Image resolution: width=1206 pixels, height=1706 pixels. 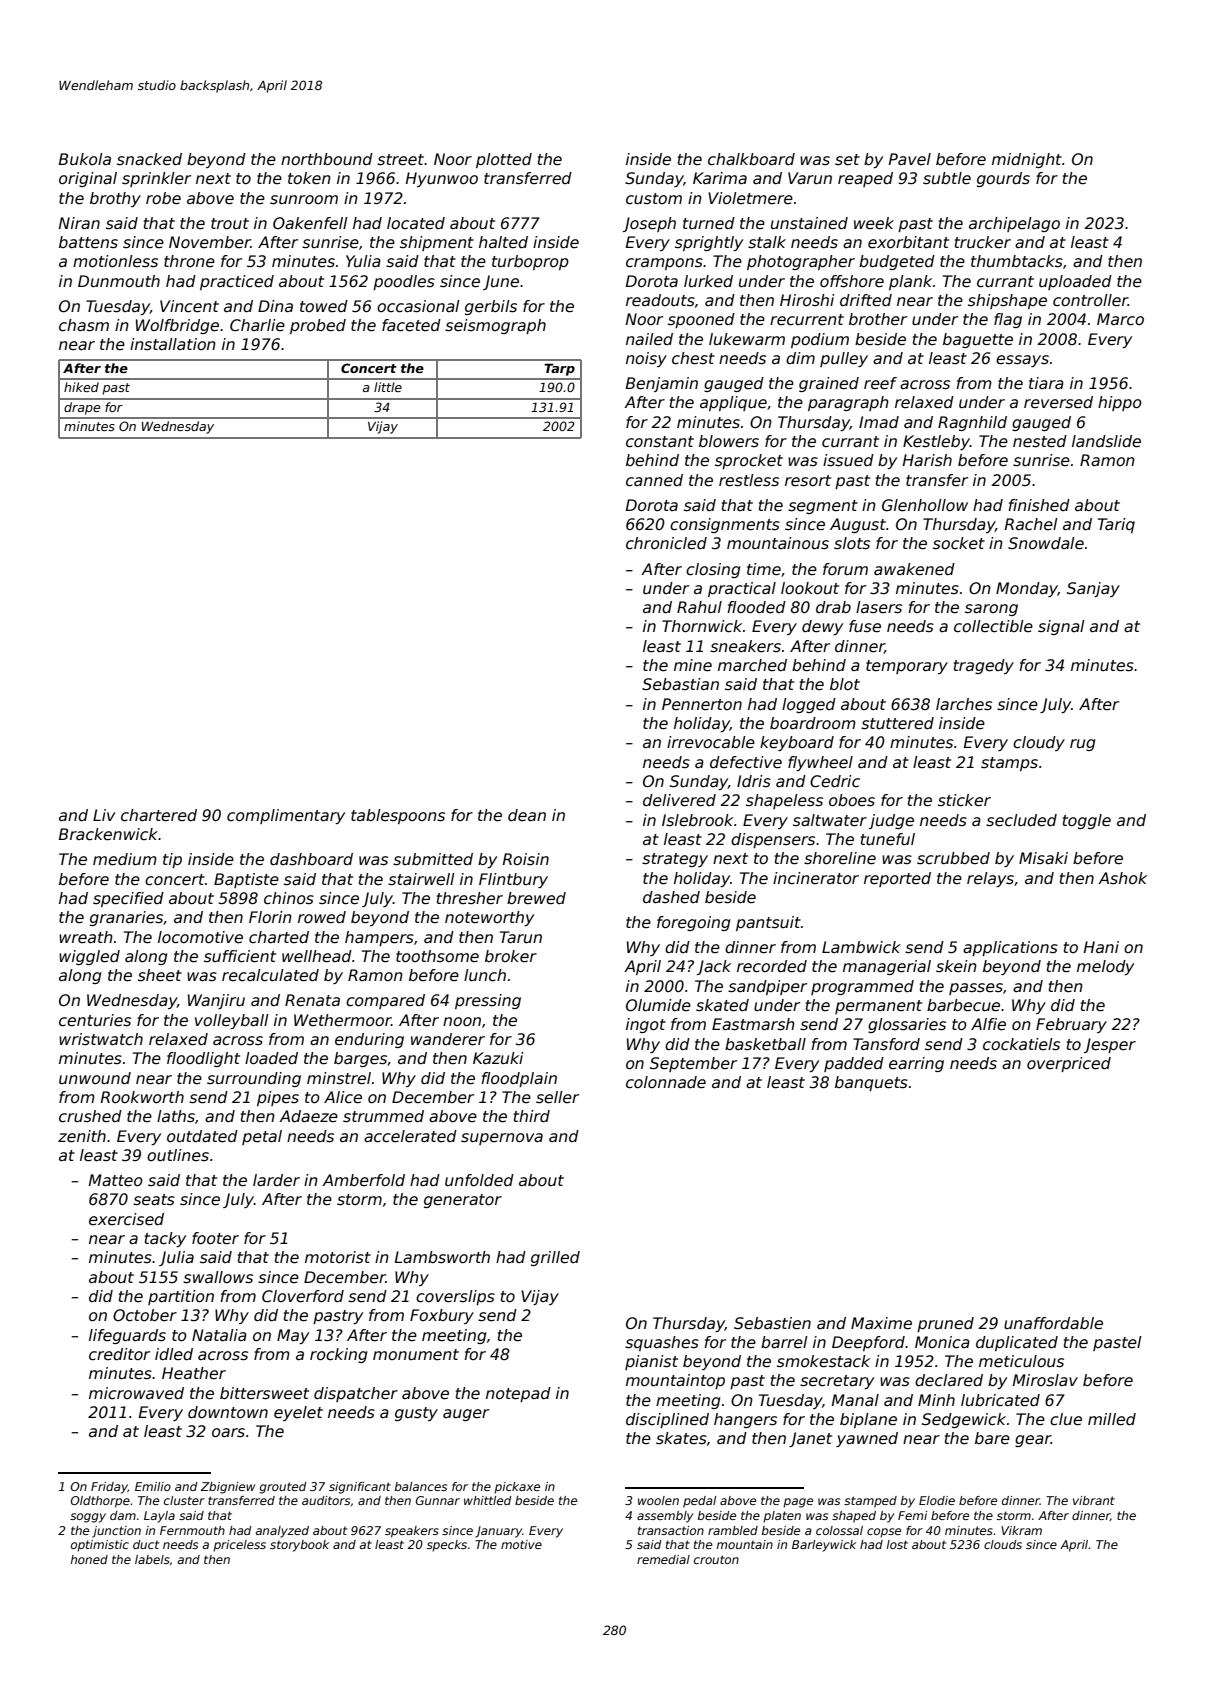 What do you see at coordinates (1003, 1544) in the page?
I see `clouds` at bounding box center [1003, 1544].
